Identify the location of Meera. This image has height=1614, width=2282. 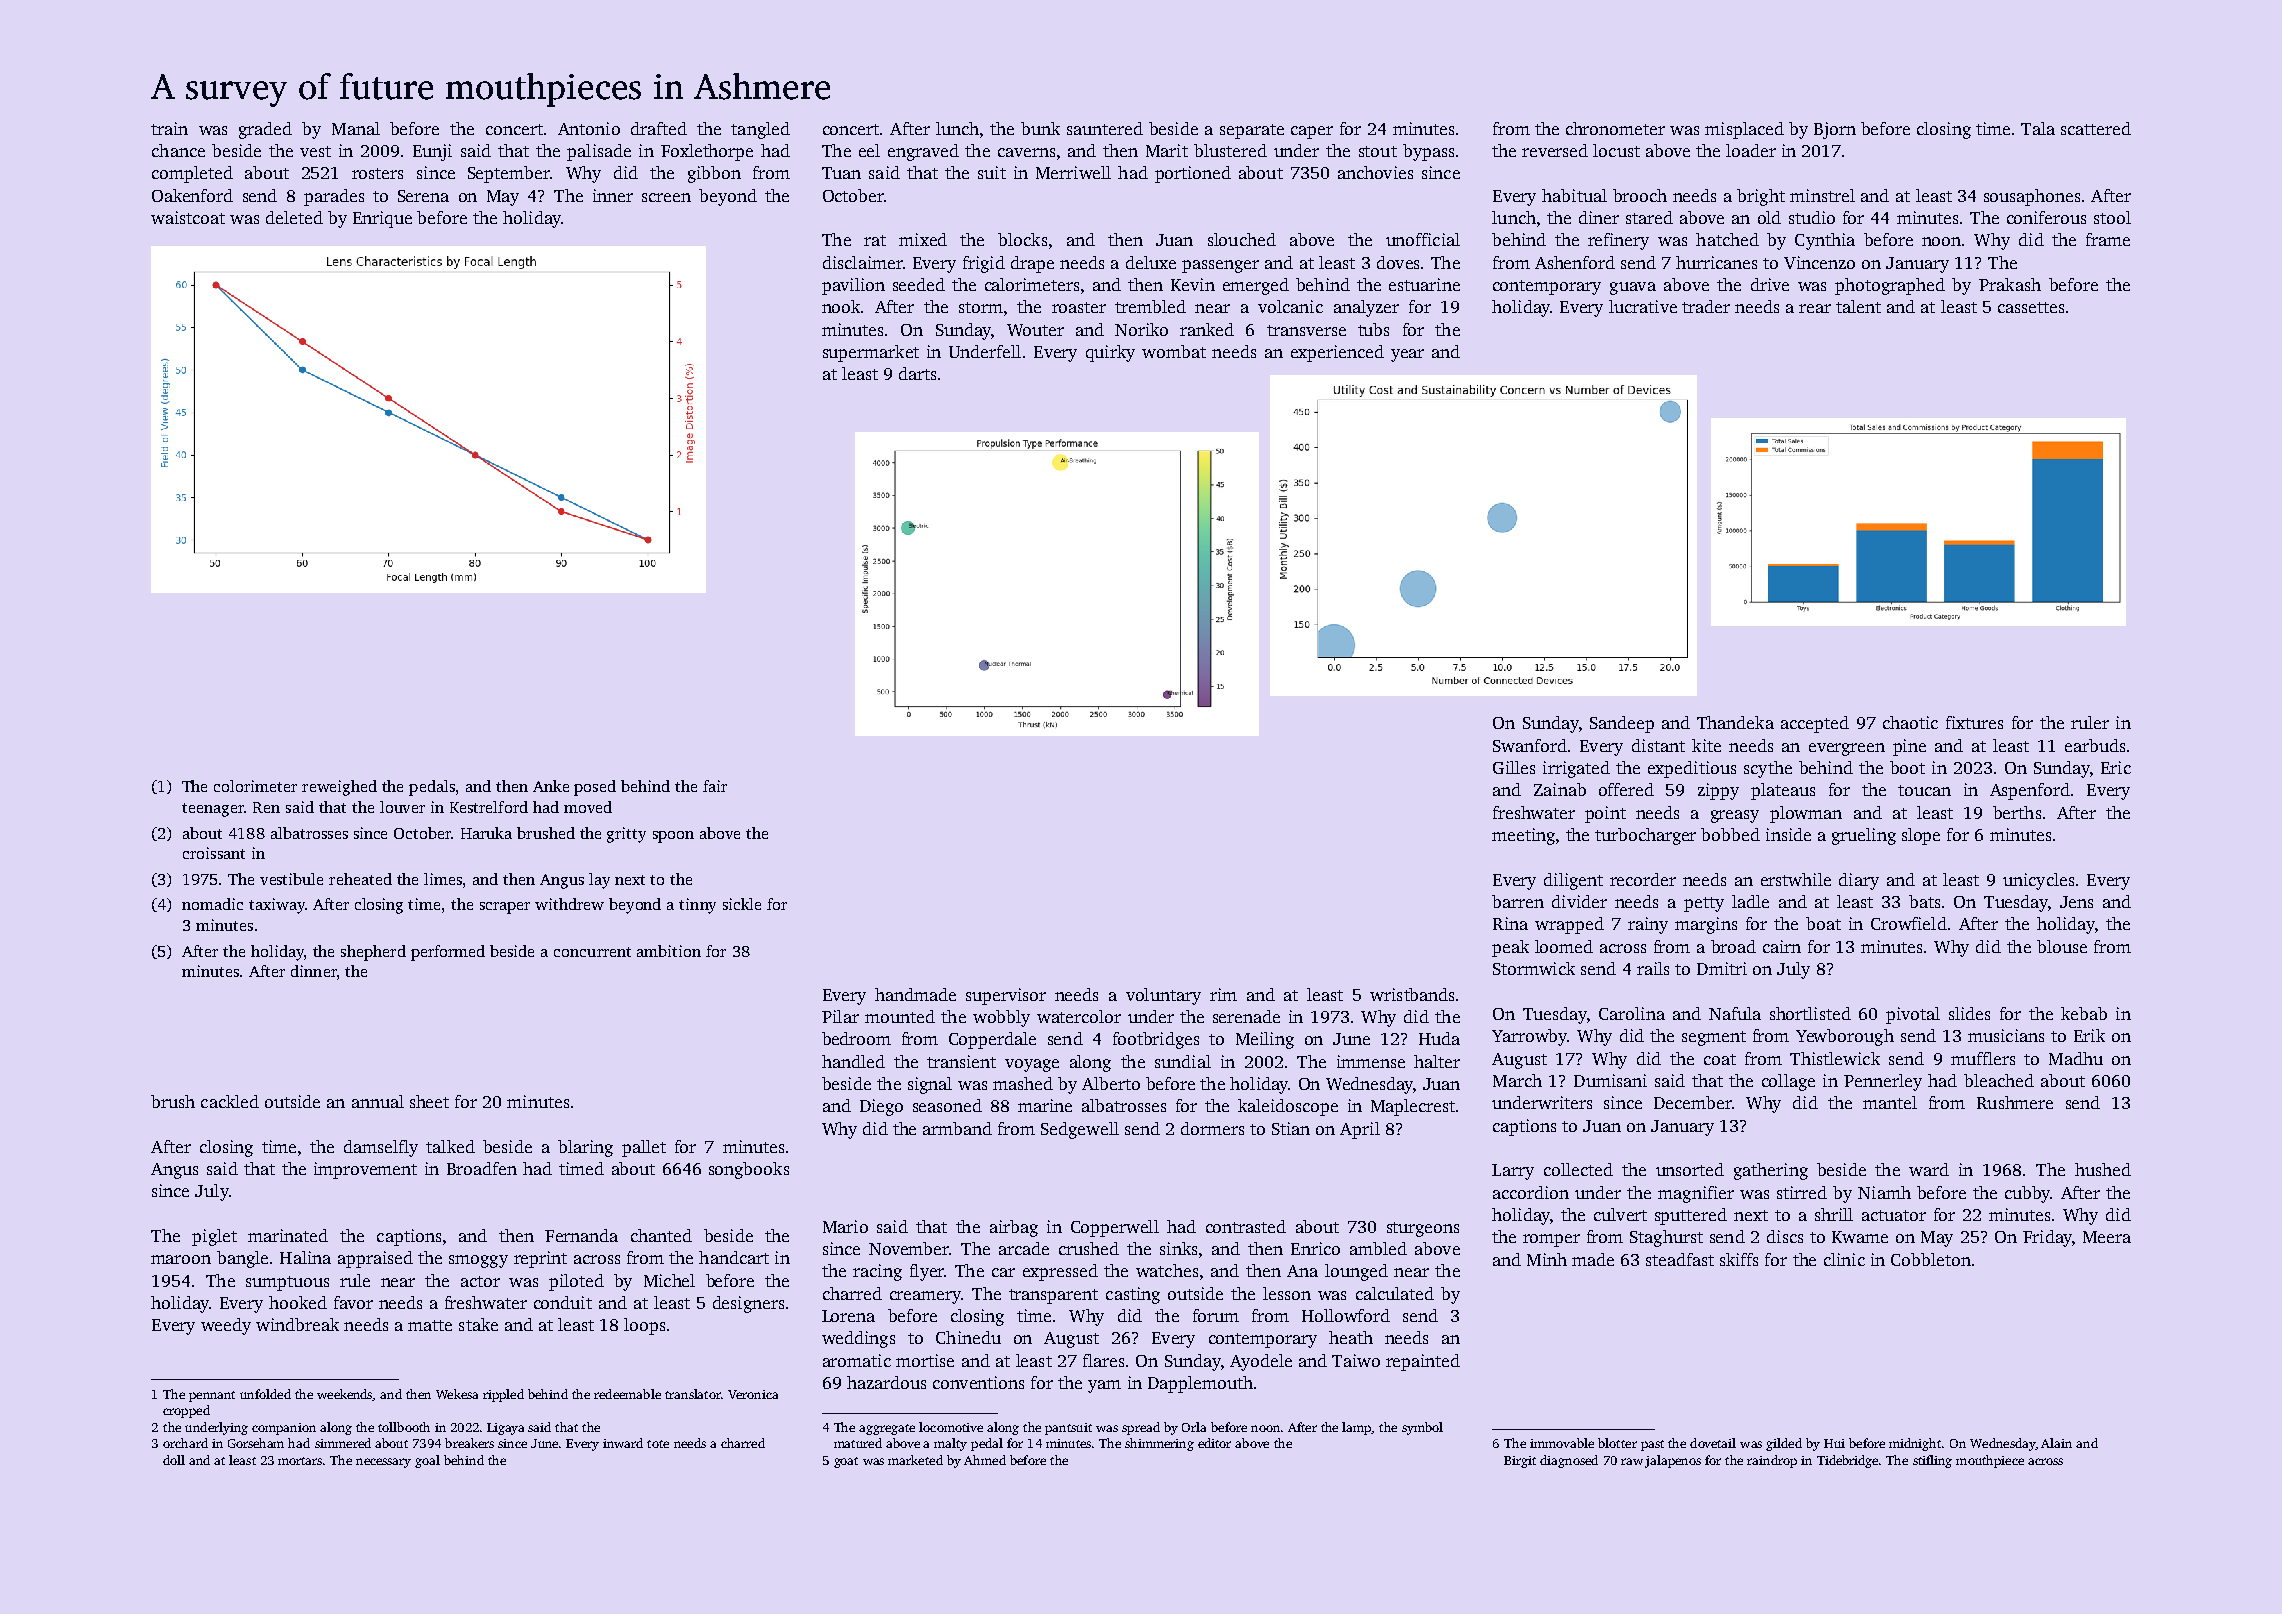
(2107, 1237).
